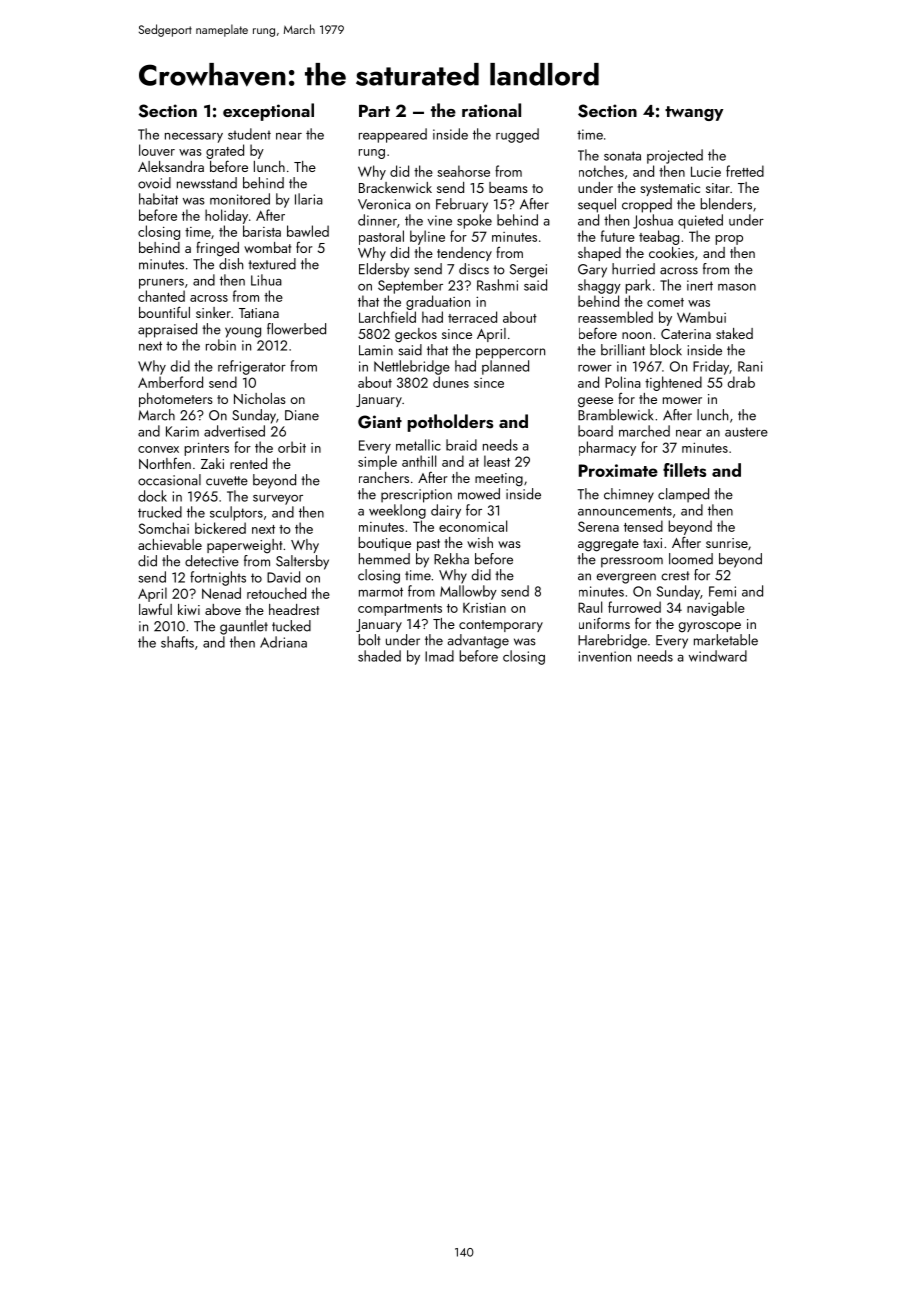 The height and width of the screenshot is (1316, 908). Describe the element at coordinates (439, 656) in the screenshot. I see `Imad` at that location.
